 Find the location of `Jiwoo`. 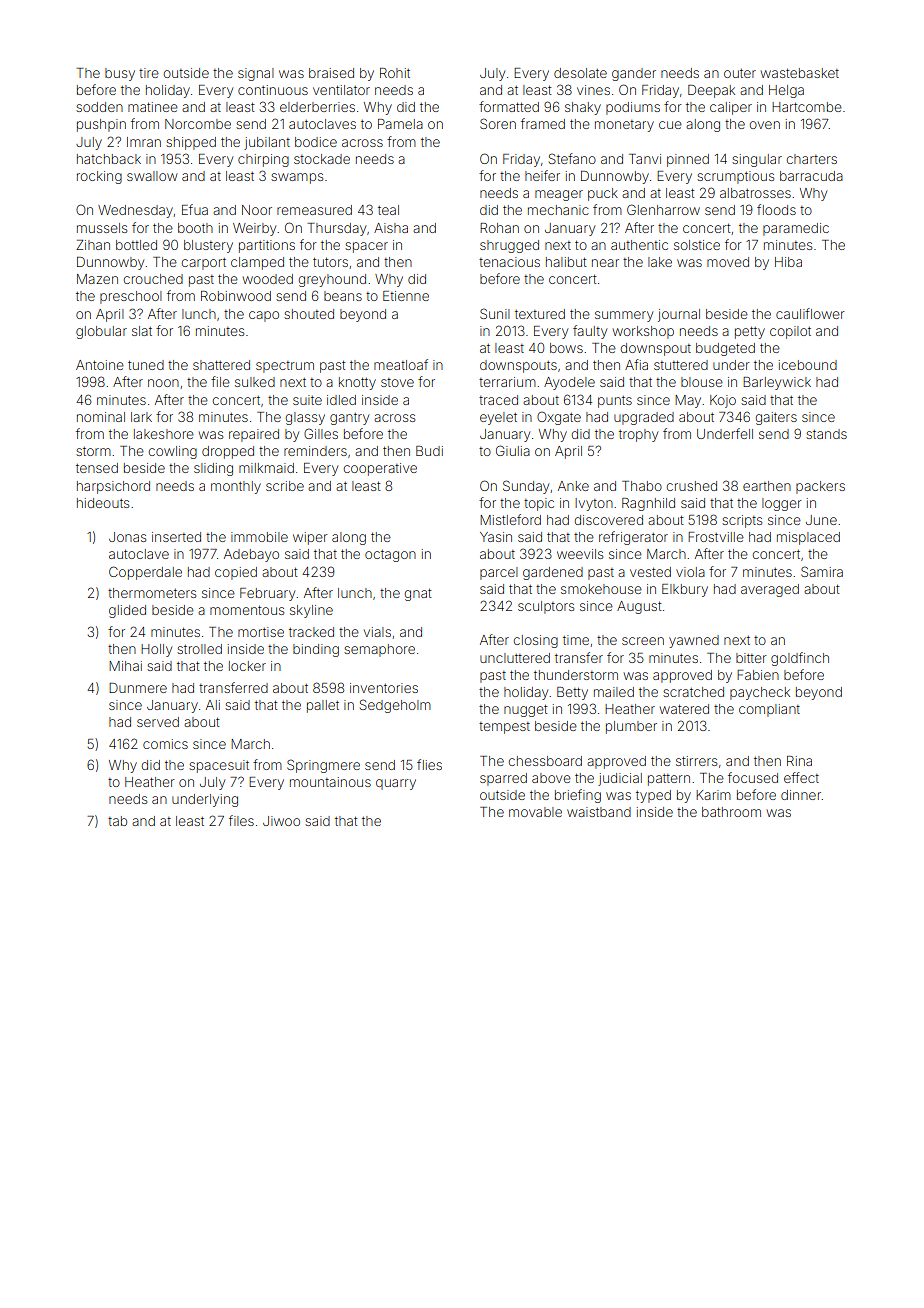

Jiwoo is located at coordinates (281, 821).
